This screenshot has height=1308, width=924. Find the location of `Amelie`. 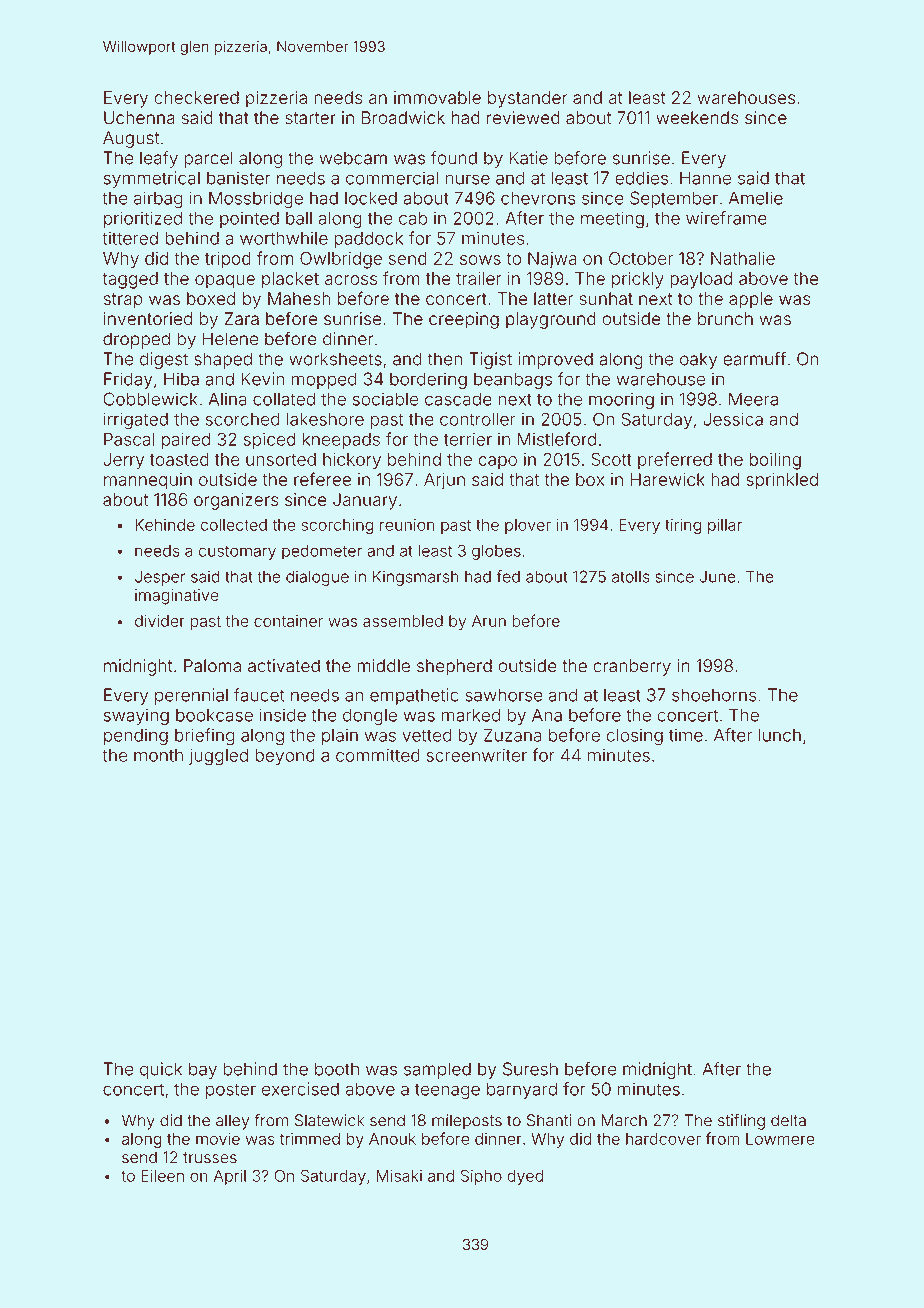

Amelie is located at coordinates (756, 198).
